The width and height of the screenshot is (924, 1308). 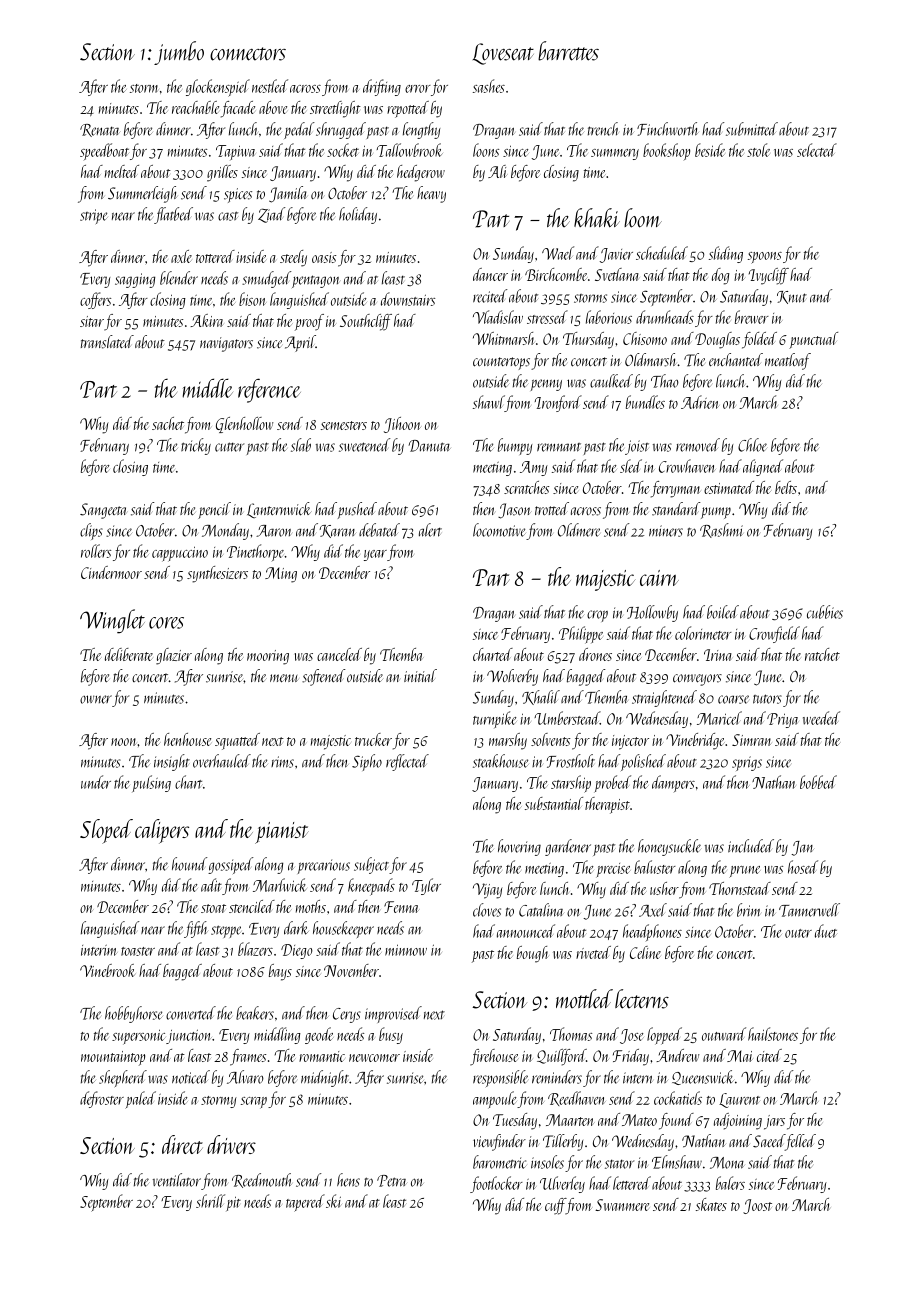 I want to click on jumbo, so click(x=179, y=53).
